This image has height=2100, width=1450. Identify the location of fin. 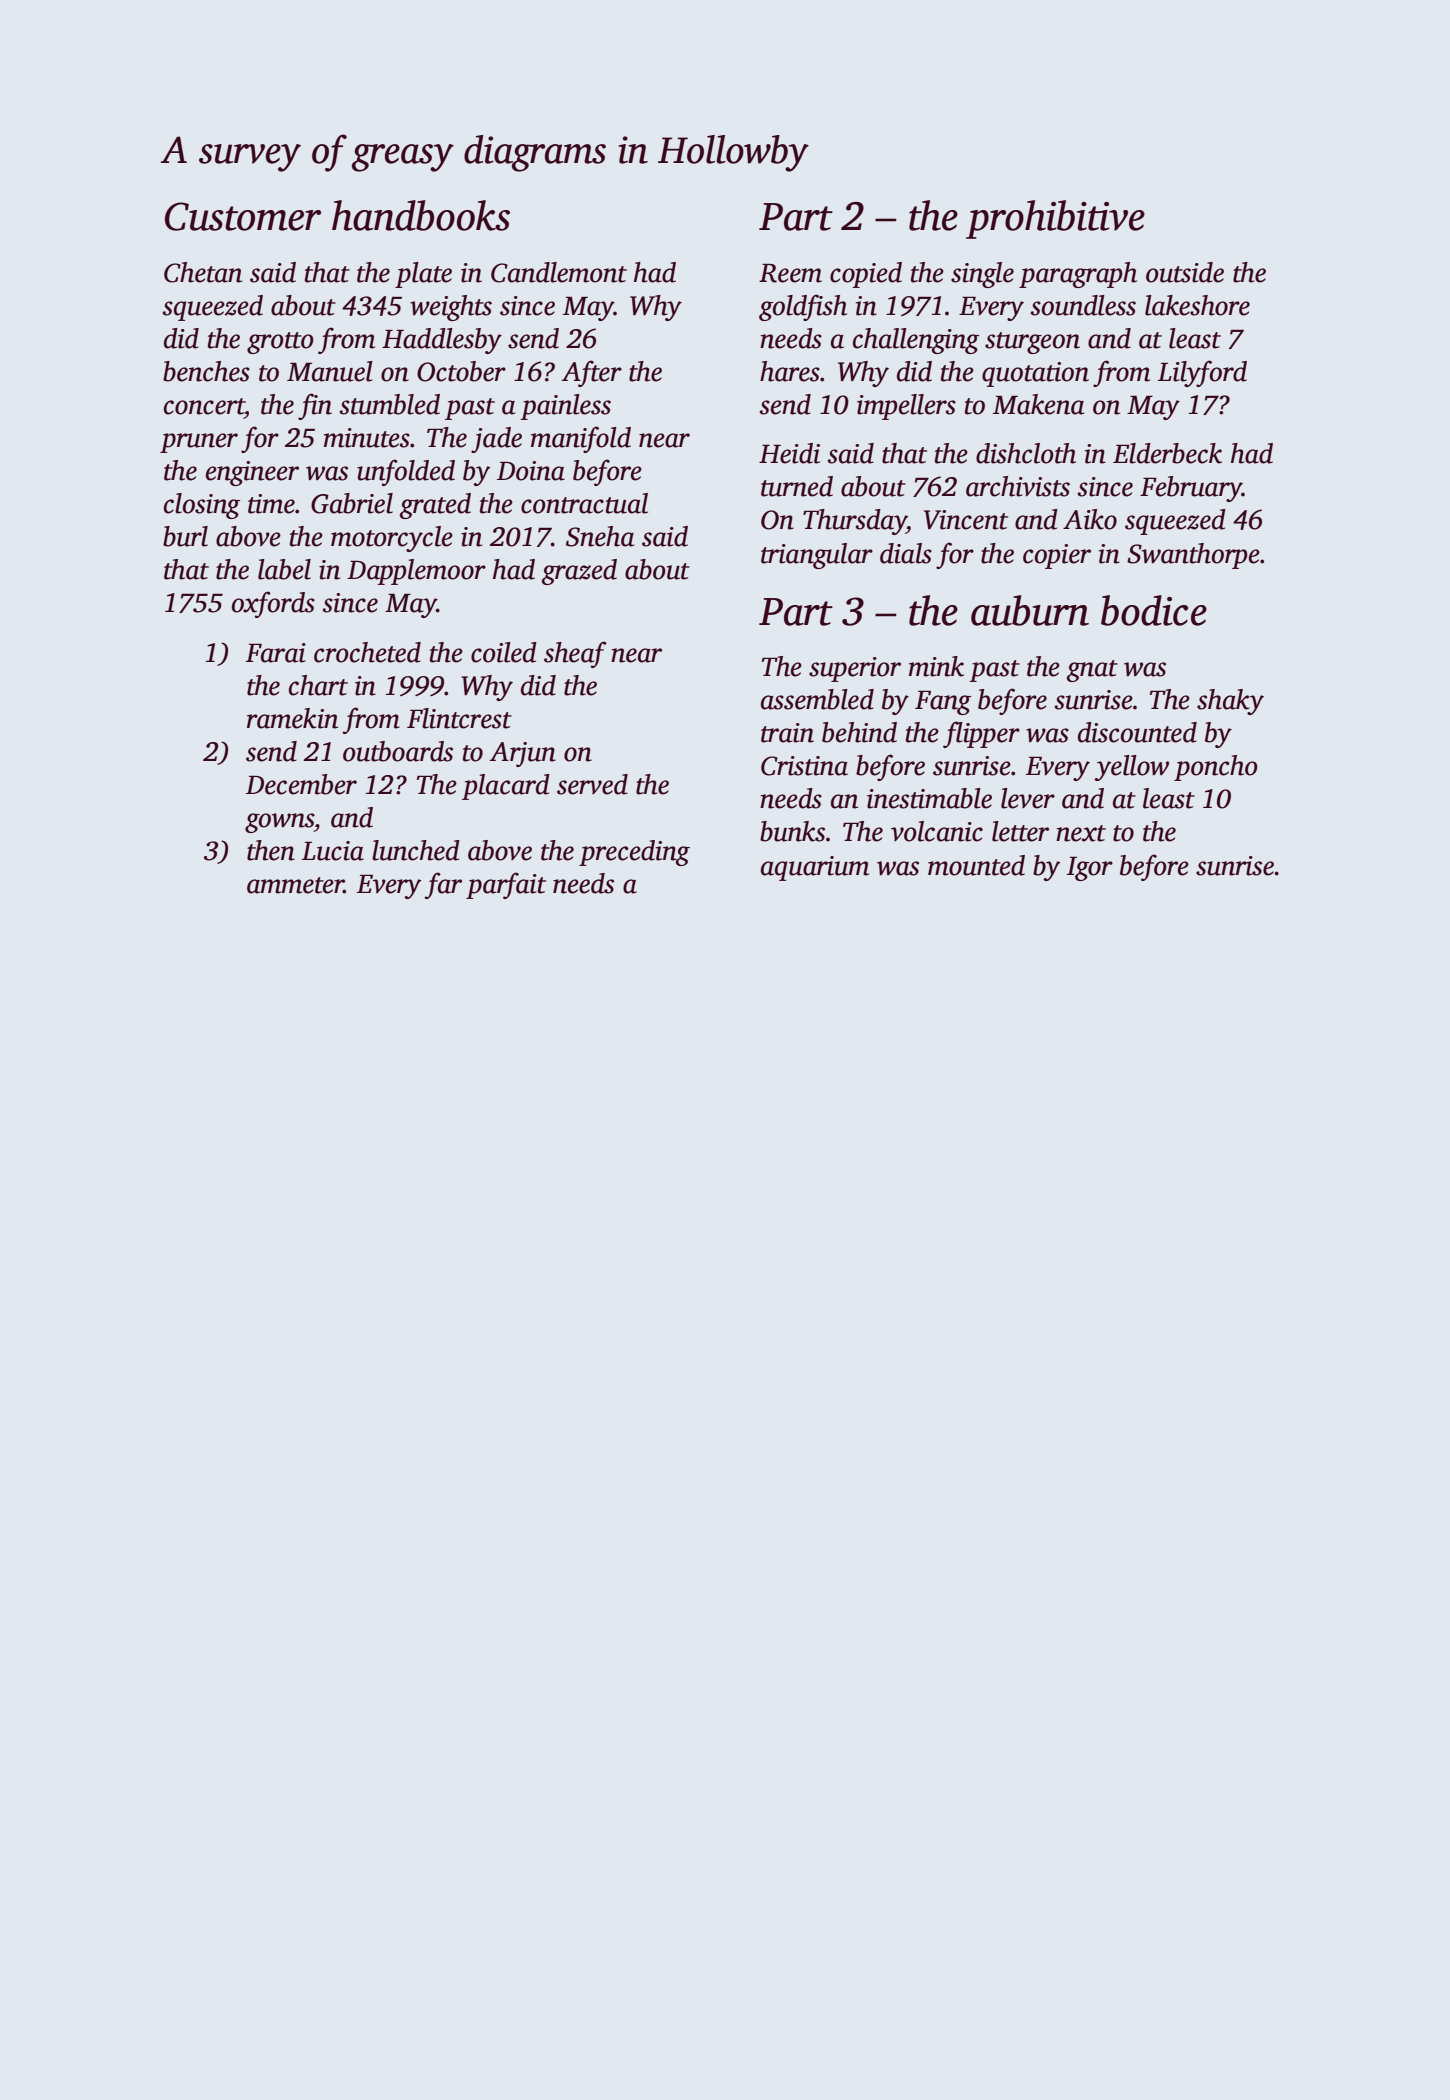
(315, 406).
